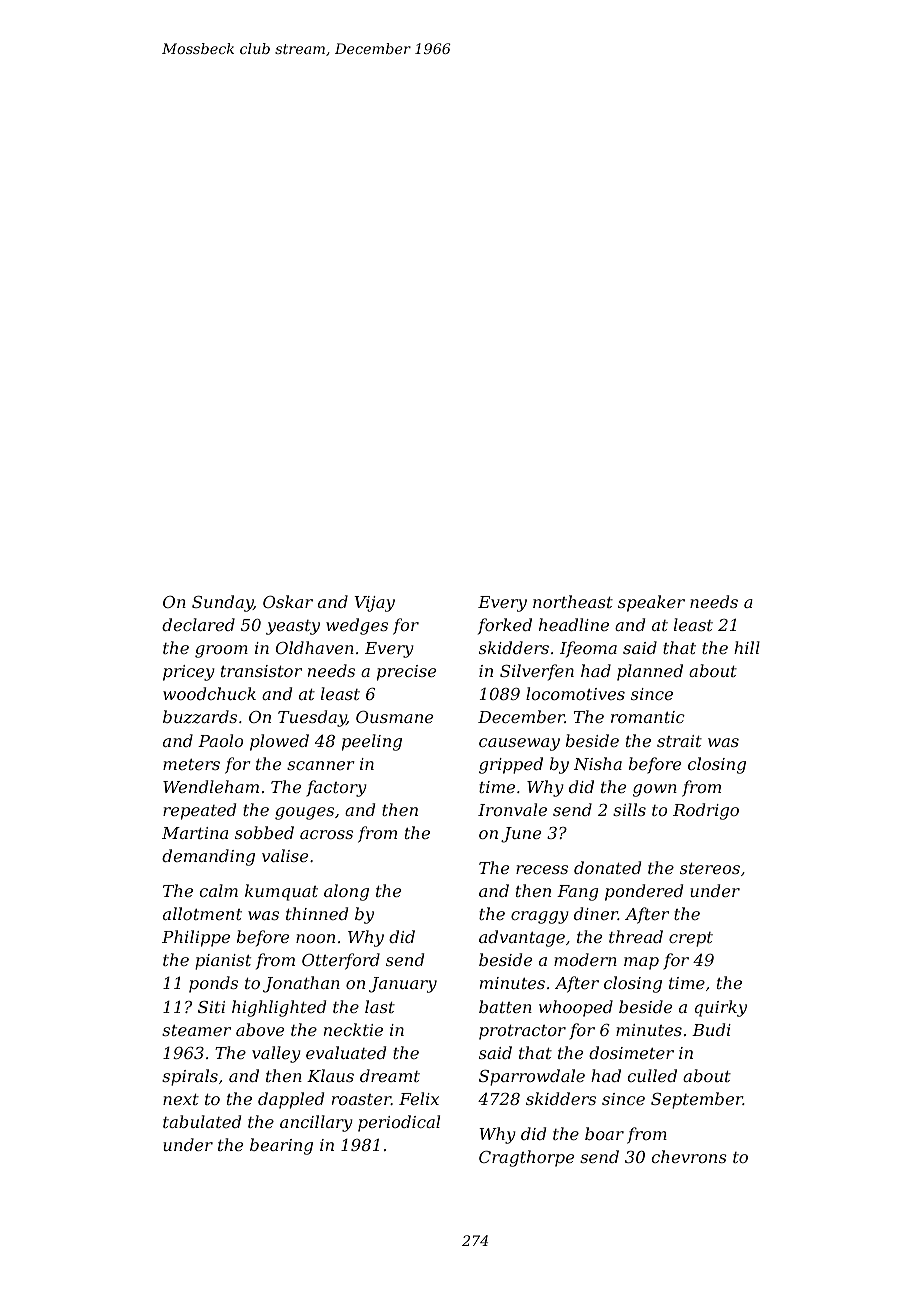 This page has width=924, height=1311. I want to click on map, so click(641, 963).
